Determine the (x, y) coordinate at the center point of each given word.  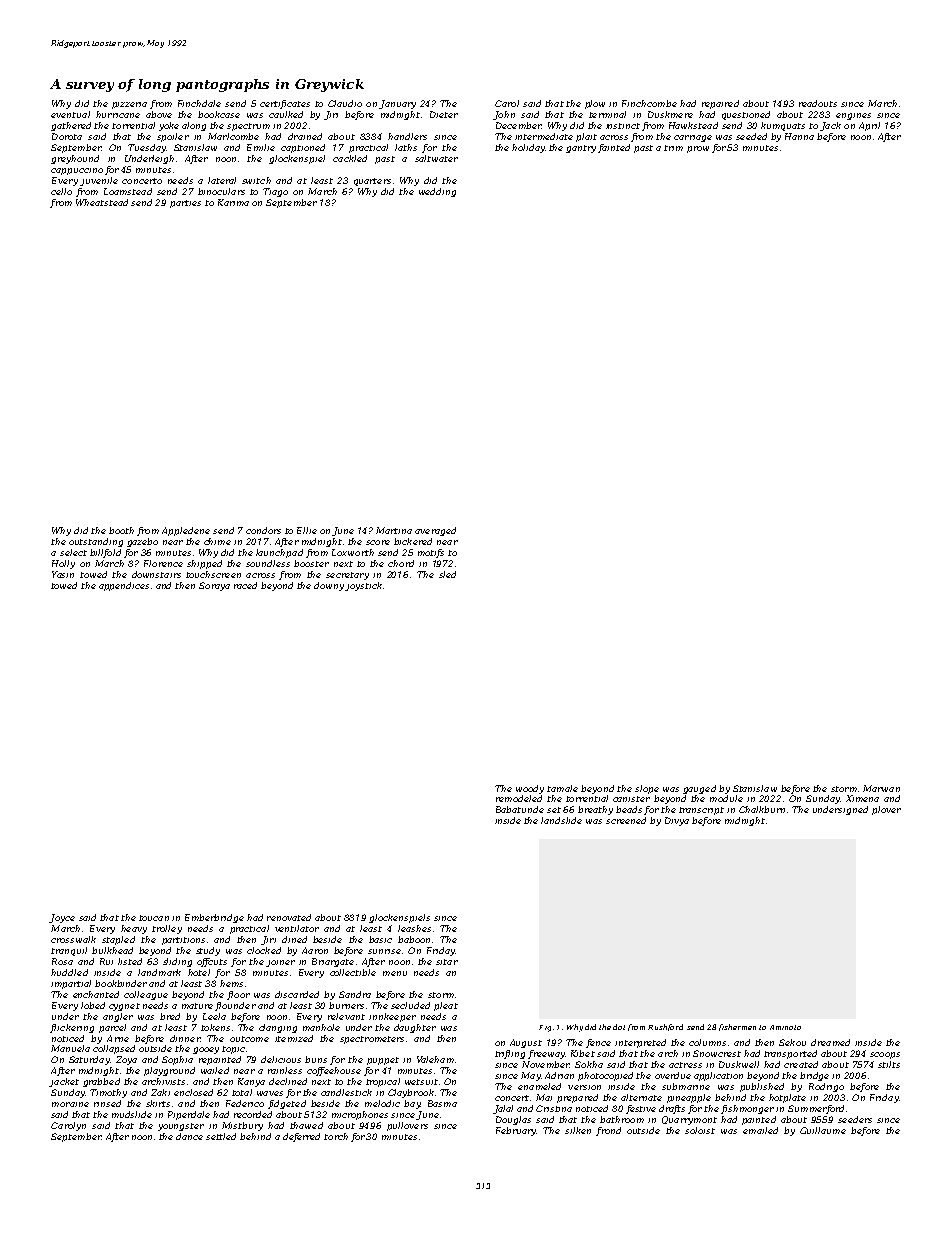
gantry (581, 149)
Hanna (799, 136)
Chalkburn (762, 809)
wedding (437, 192)
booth (121, 530)
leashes (414, 928)
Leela (214, 1016)
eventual (70, 114)
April (869, 126)
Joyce (62, 918)
